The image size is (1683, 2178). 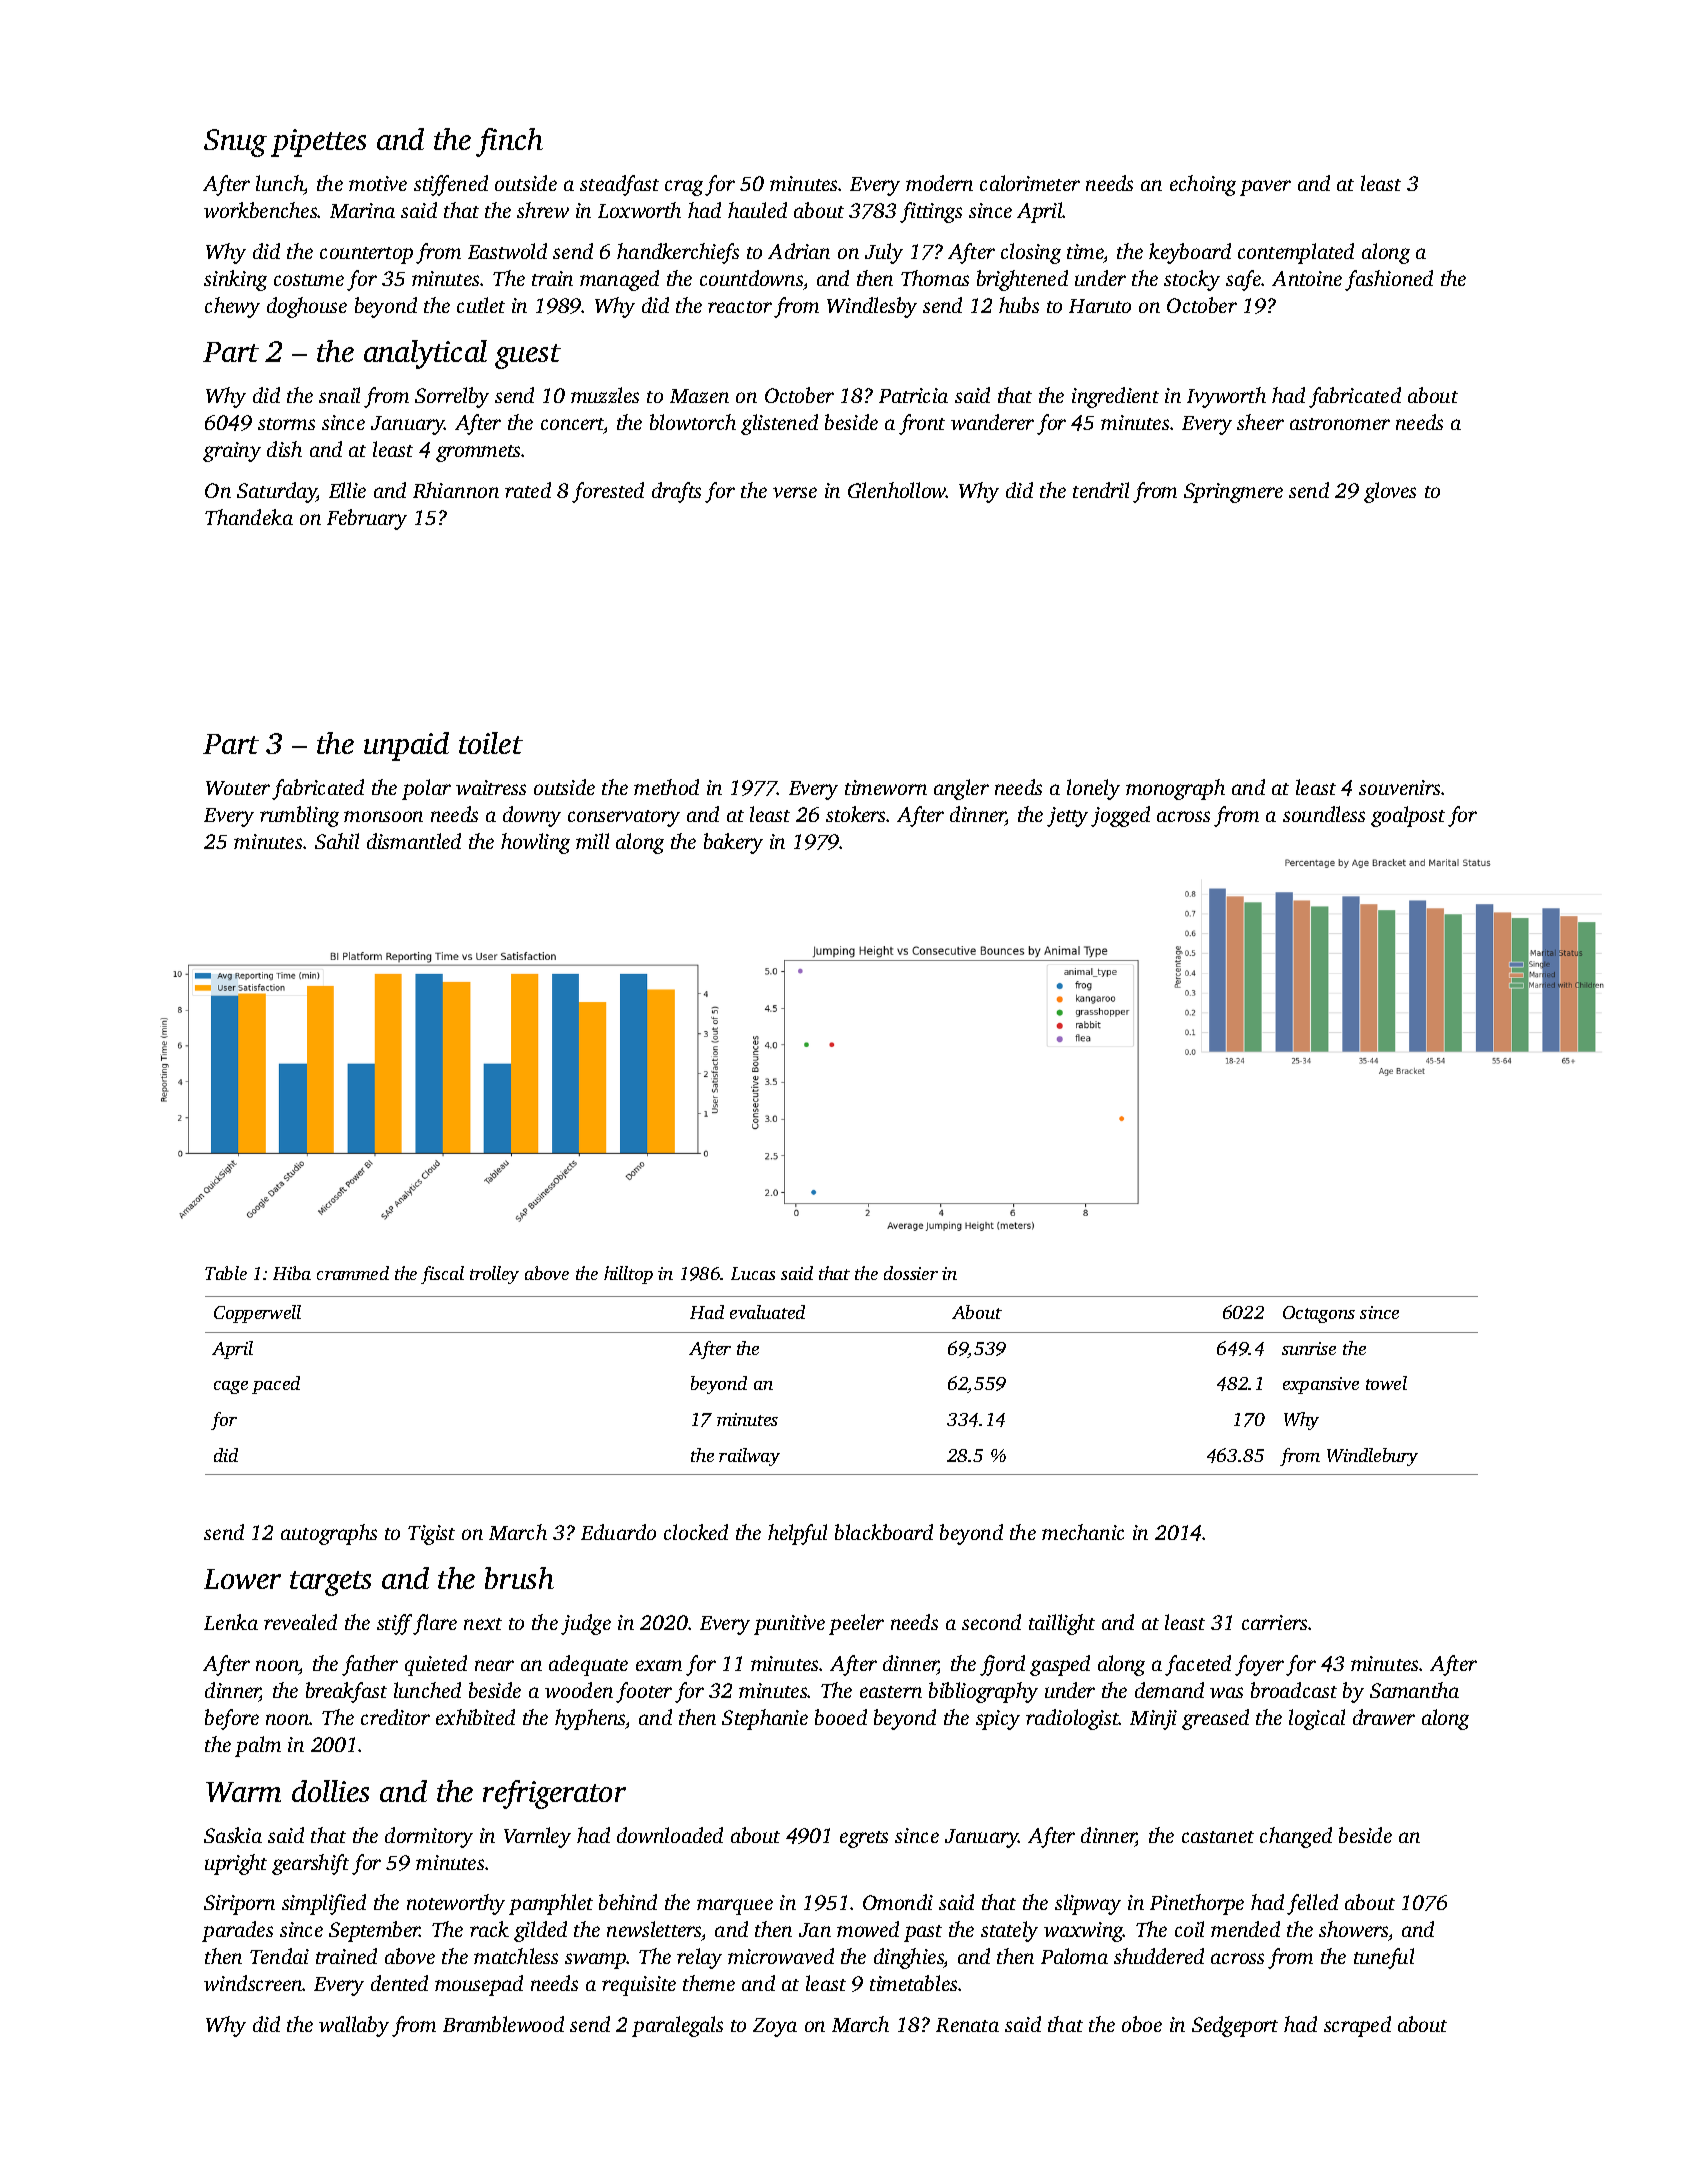 What do you see at coordinates (1235, 2026) in the page?
I see `Sedgeport` at bounding box center [1235, 2026].
